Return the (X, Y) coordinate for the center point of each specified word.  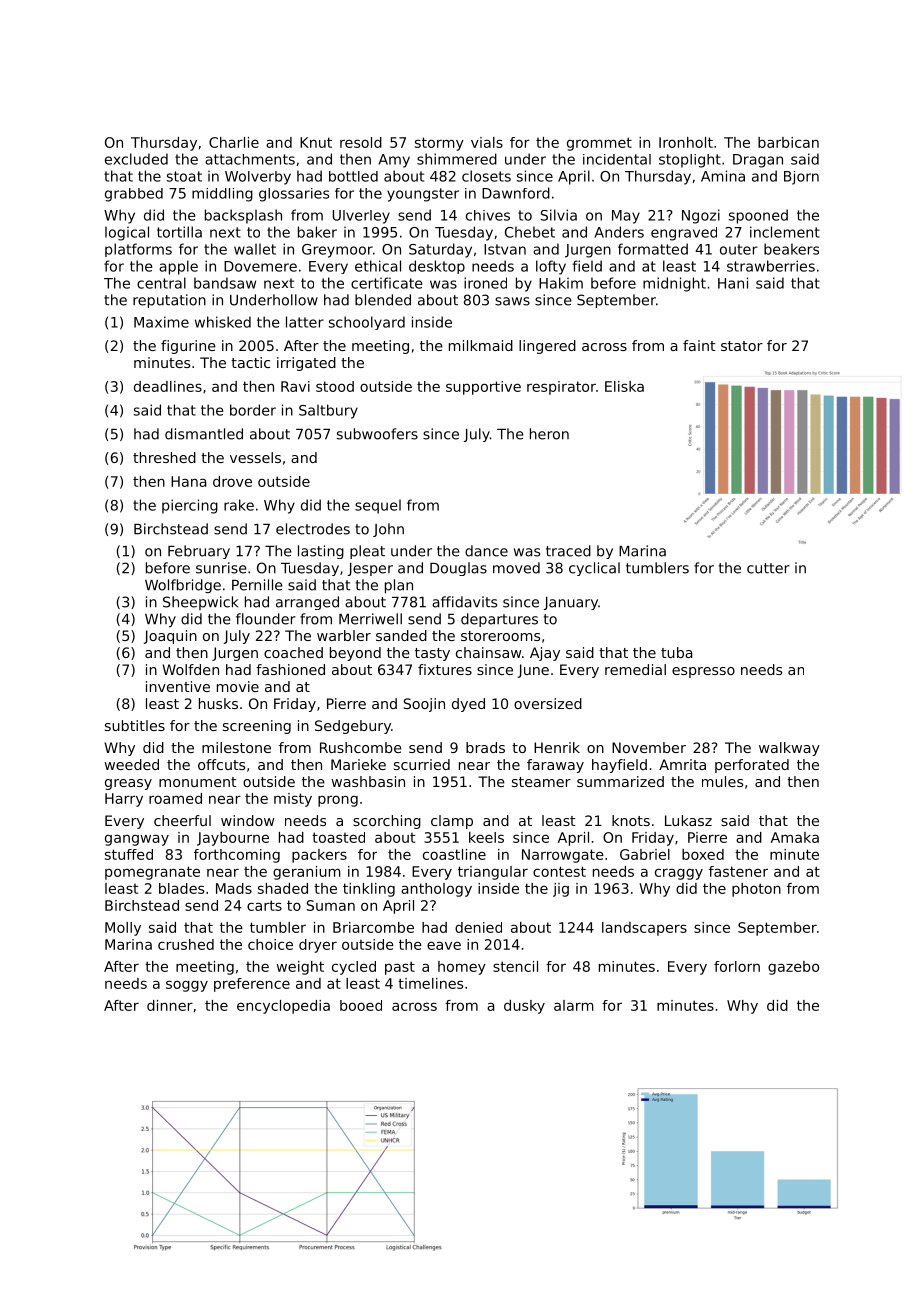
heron (549, 434)
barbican (788, 142)
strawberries (771, 266)
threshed (164, 457)
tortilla (179, 232)
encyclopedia (283, 1007)
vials (487, 142)
